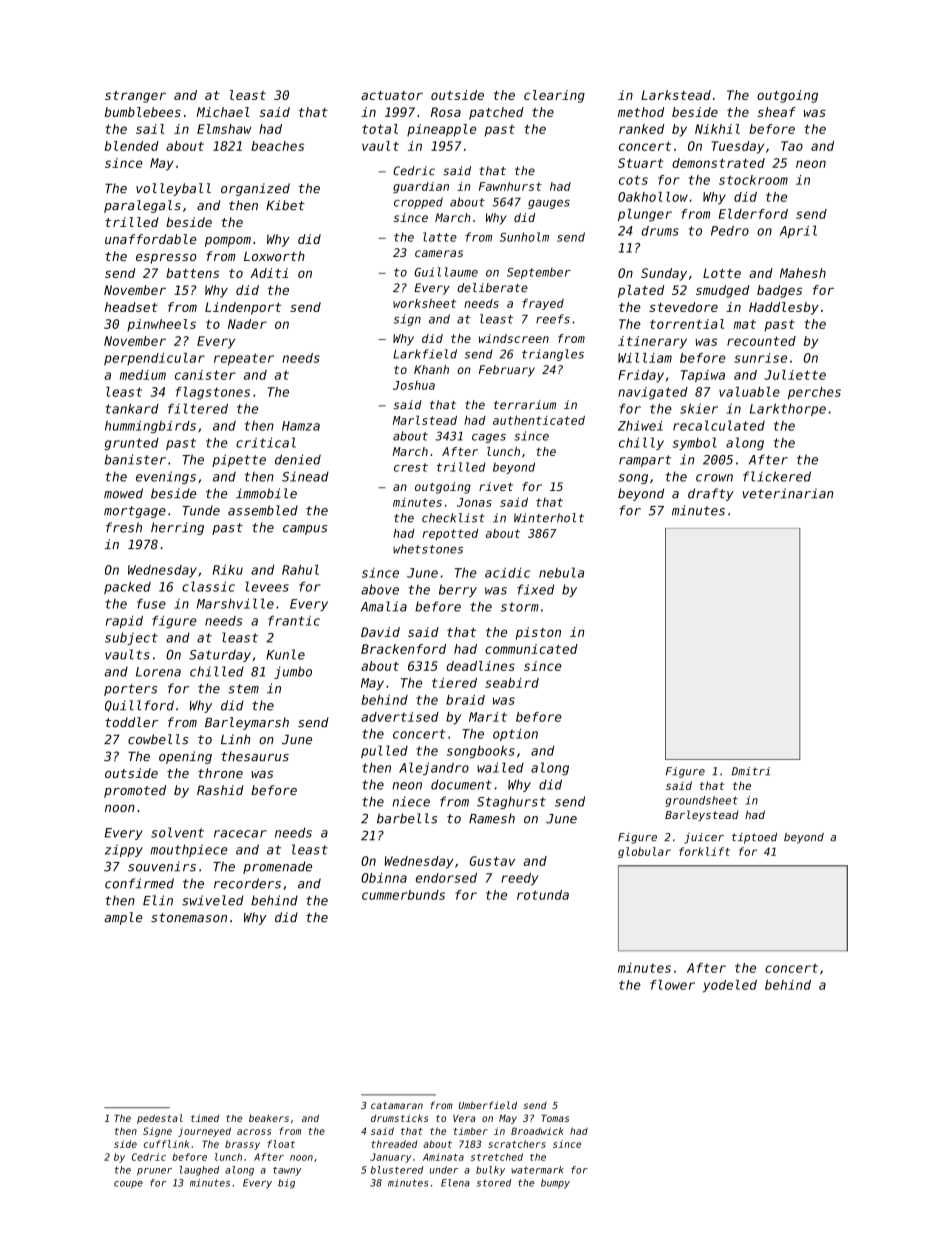  I want to click on stonemason, so click(189, 918).
